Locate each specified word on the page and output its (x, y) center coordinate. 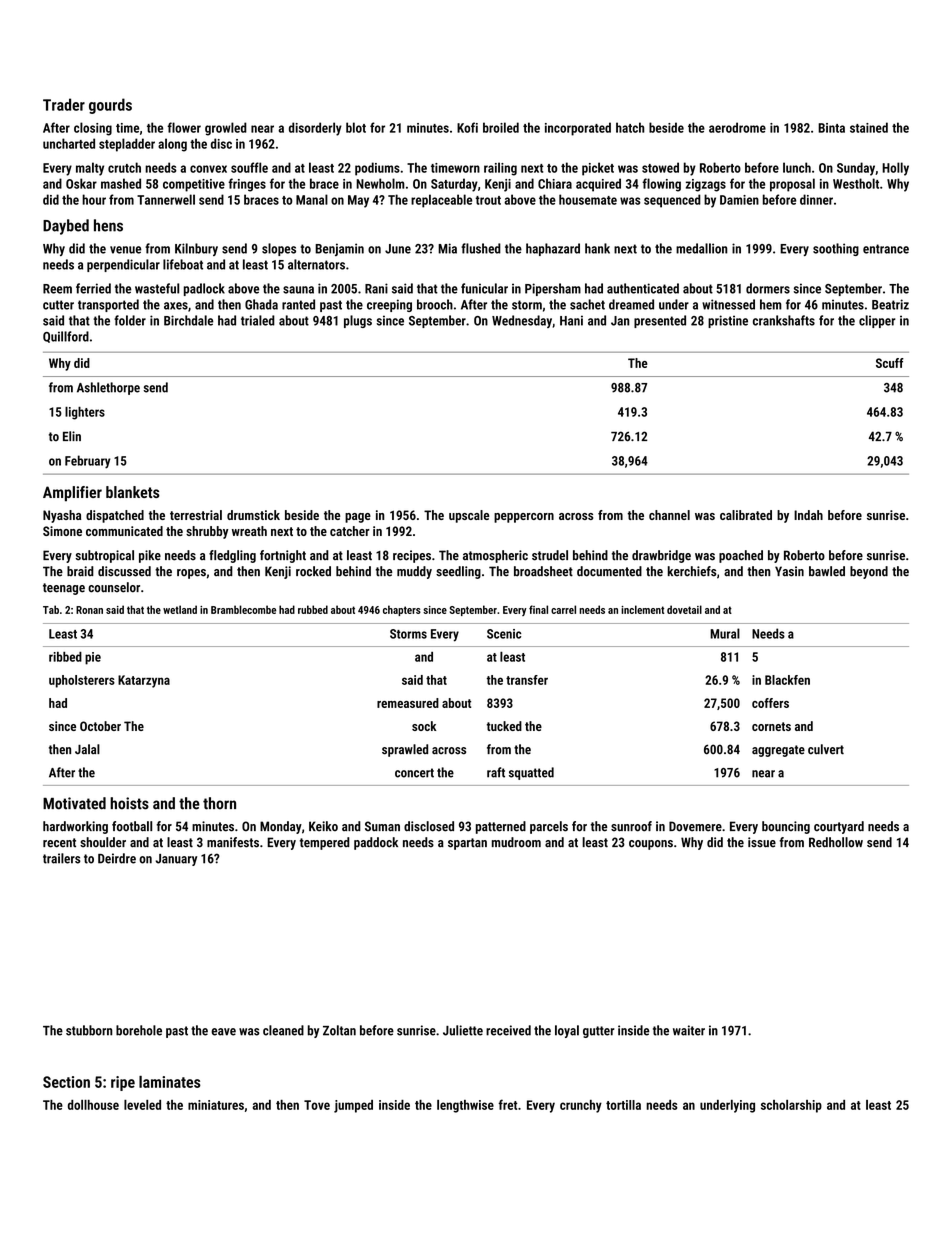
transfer (527, 680)
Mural (725, 633)
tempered (325, 843)
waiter (689, 1030)
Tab (51, 609)
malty (90, 169)
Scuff (890, 363)
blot (356, 127)
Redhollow (836, 842)
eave (223, 1032)
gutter (599, 1032)
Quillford (66, 337)
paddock (376, 843)
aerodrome (737, 127)
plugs (358, 321)
